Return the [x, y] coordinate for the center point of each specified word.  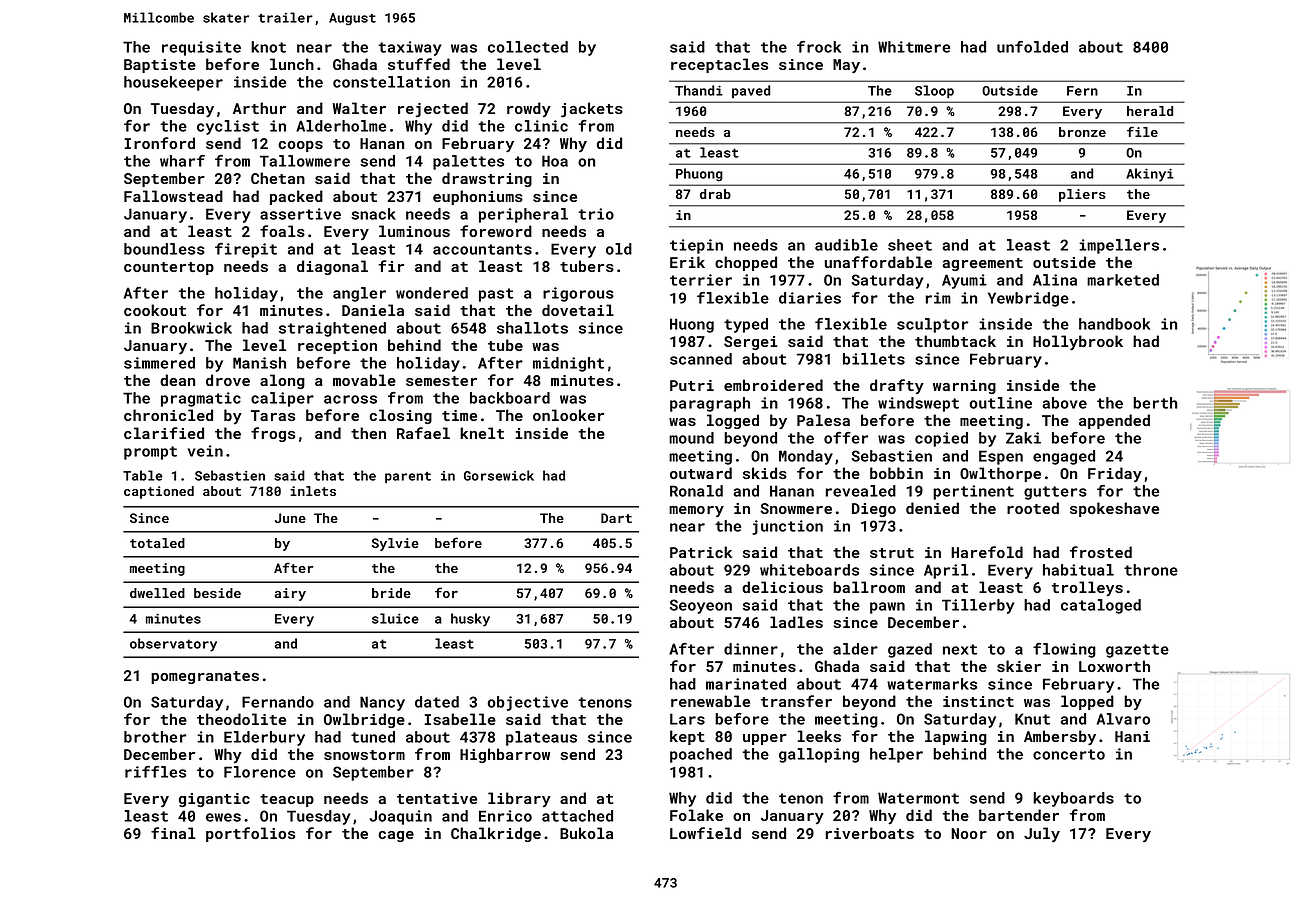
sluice [395, 618]
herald [1150, 111]
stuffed [419, 64]
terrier [701, 280]
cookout [155, 310]
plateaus [541, 738]
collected [528, 47]
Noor [969, 833]
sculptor [932, 325]
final [173, 833]
